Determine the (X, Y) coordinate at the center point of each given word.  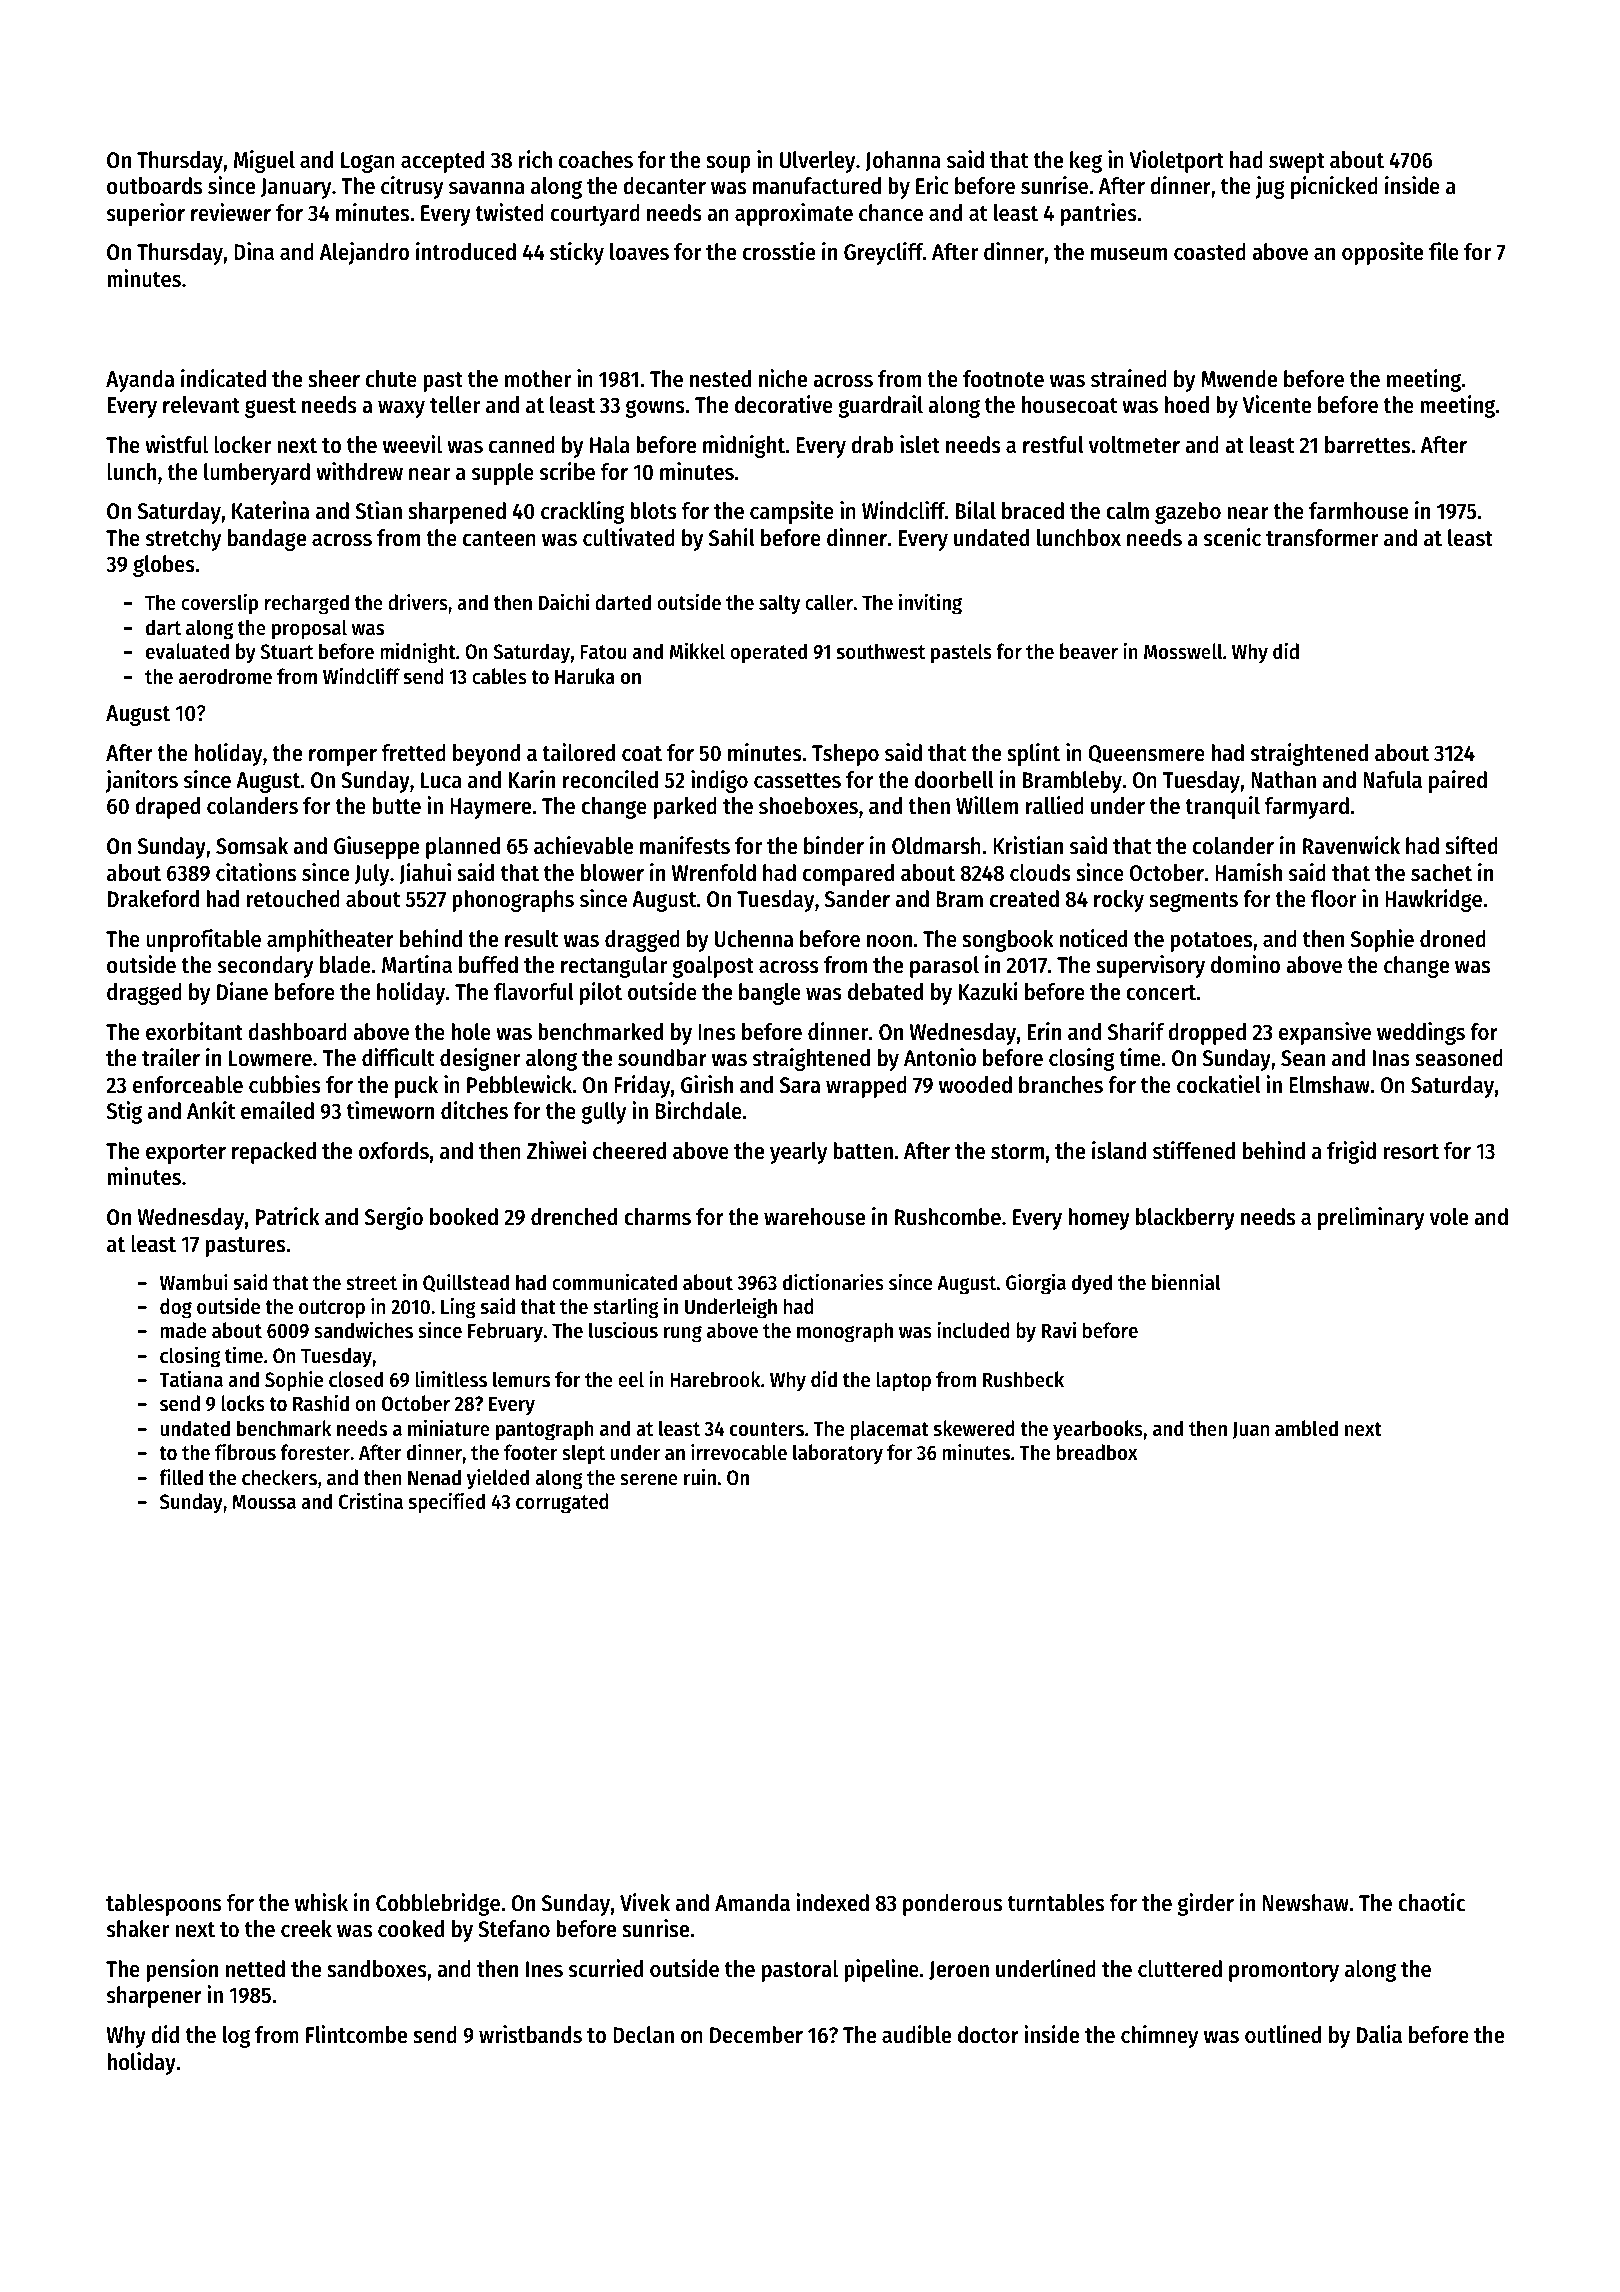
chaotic (1431, 1902)
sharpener (154, 1997)
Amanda (752, 1903)
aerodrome (225, 676)
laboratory (838, 1454)
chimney (1159, 2036)
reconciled (610, 779)
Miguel (264, 161)
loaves (639, 252)
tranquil (1222, 807)
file (1444, 251)
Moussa (264, 1502)
